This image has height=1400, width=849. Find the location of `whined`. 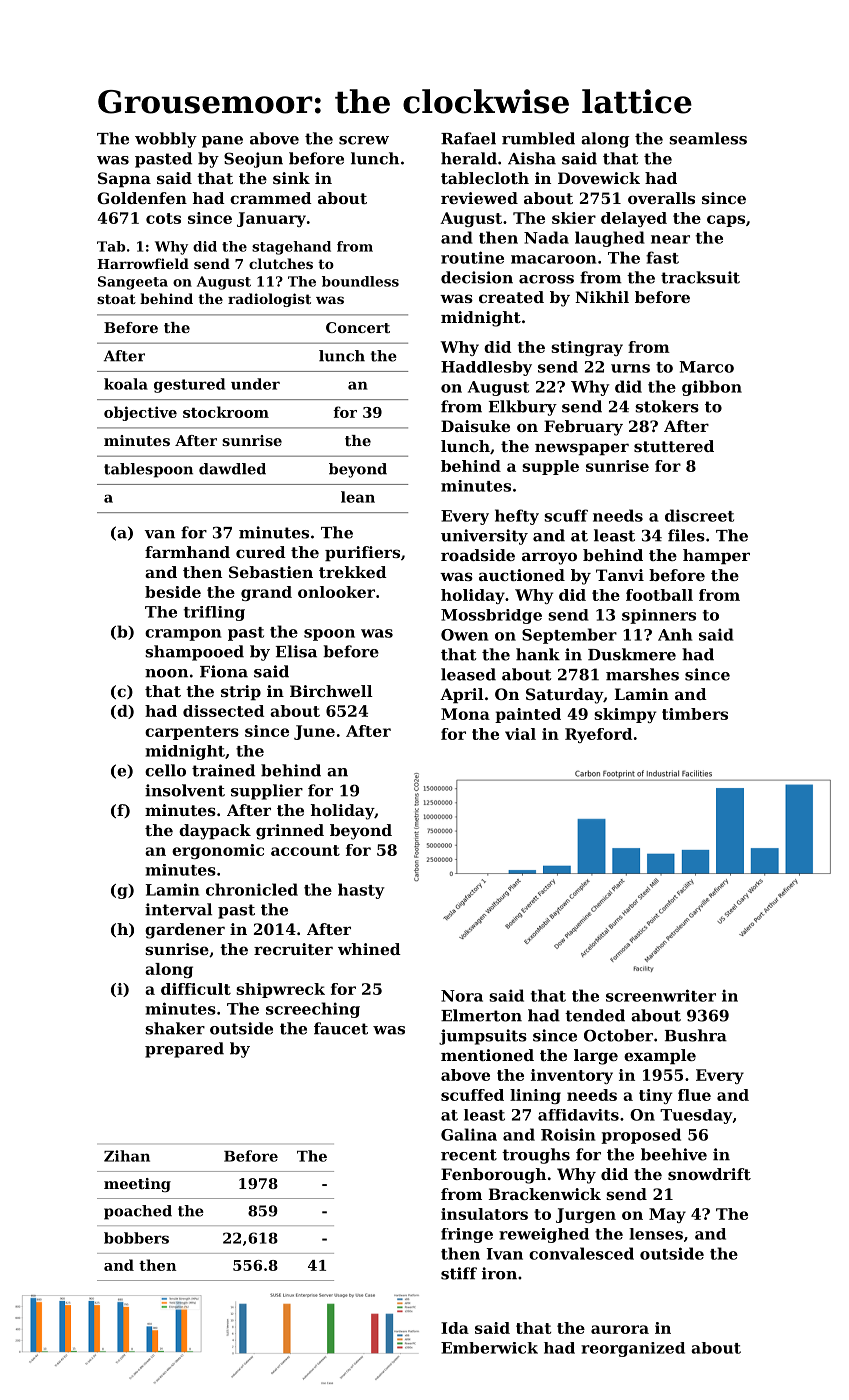

whined is located at coordinates (369, 949).
